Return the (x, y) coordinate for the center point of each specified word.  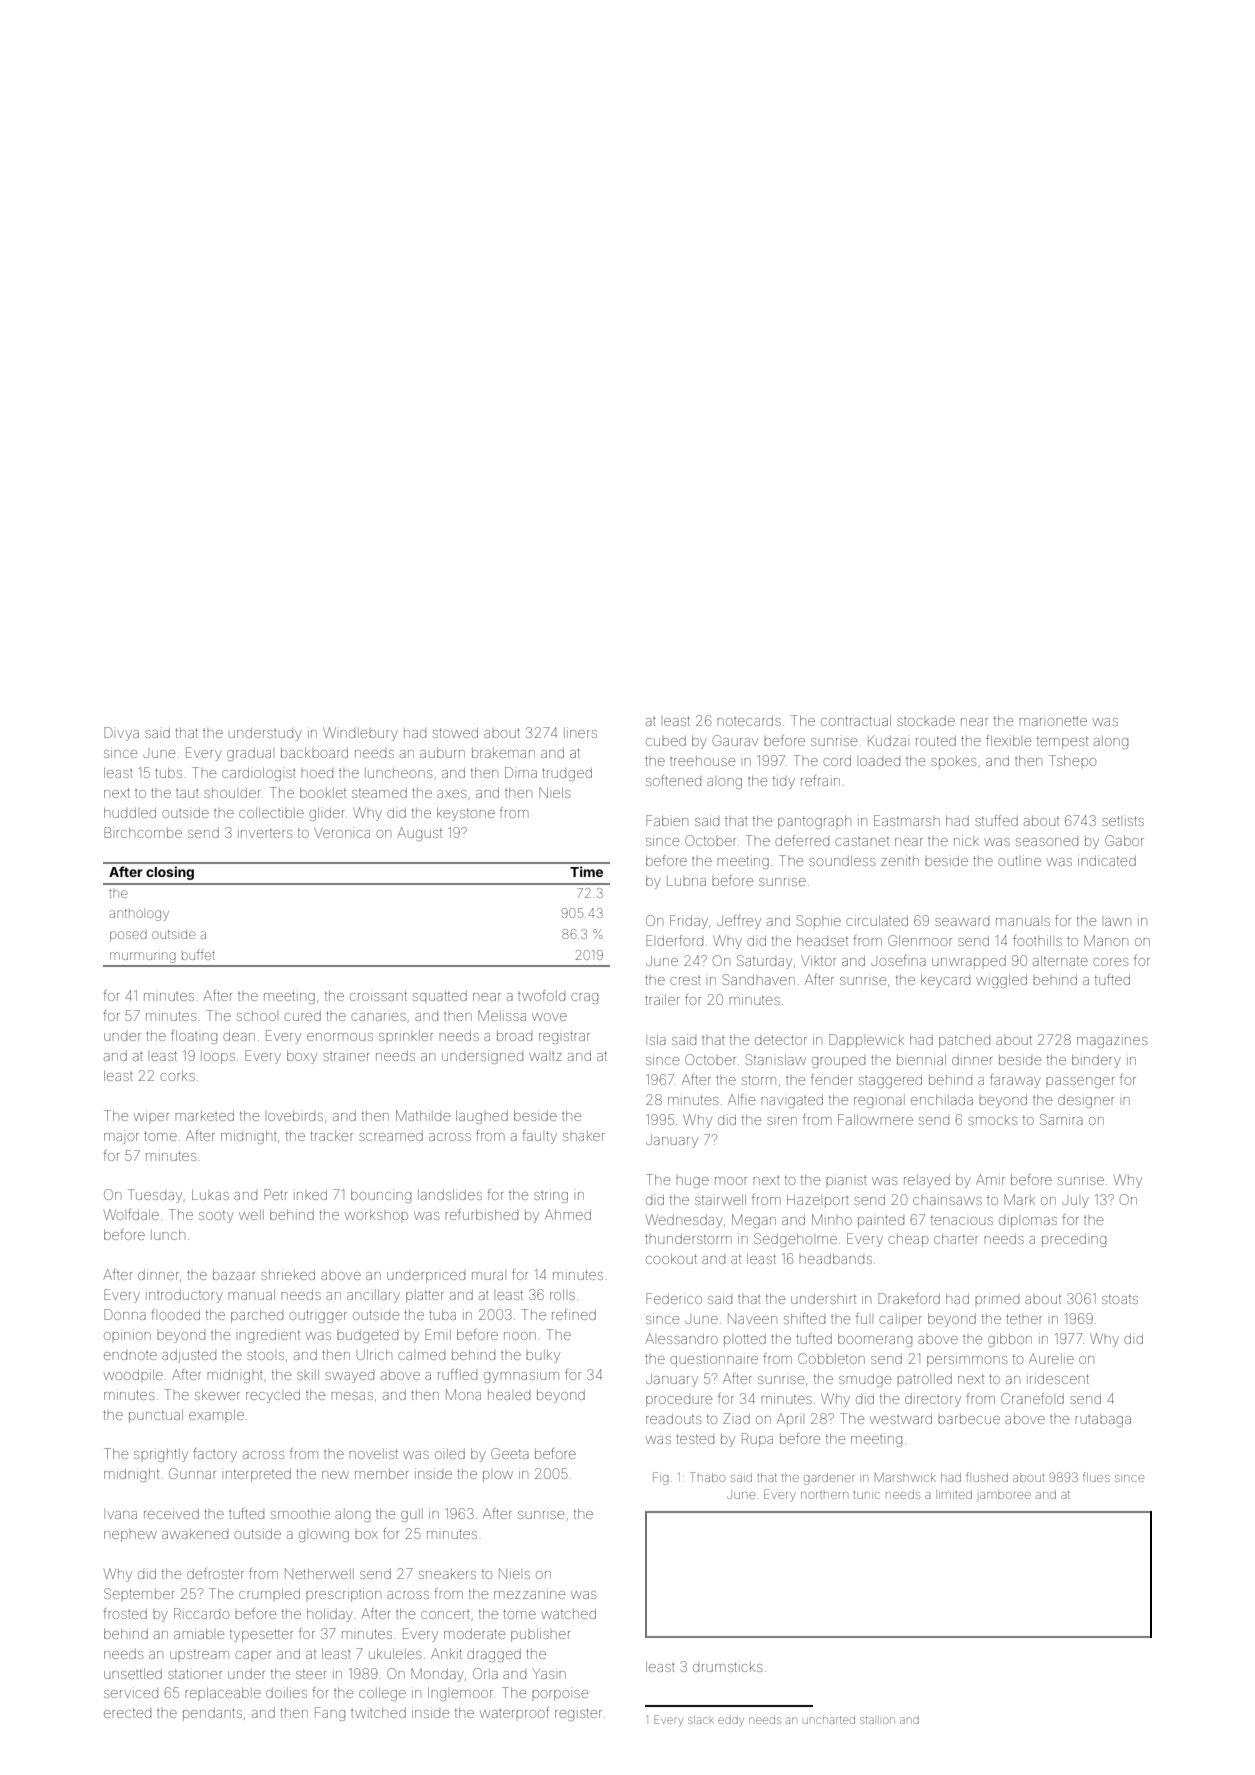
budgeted (367, 1336)
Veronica (342, 832)
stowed (455, 733)
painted (881, 1221)
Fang (330, 1714)
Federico (674, 1298)
